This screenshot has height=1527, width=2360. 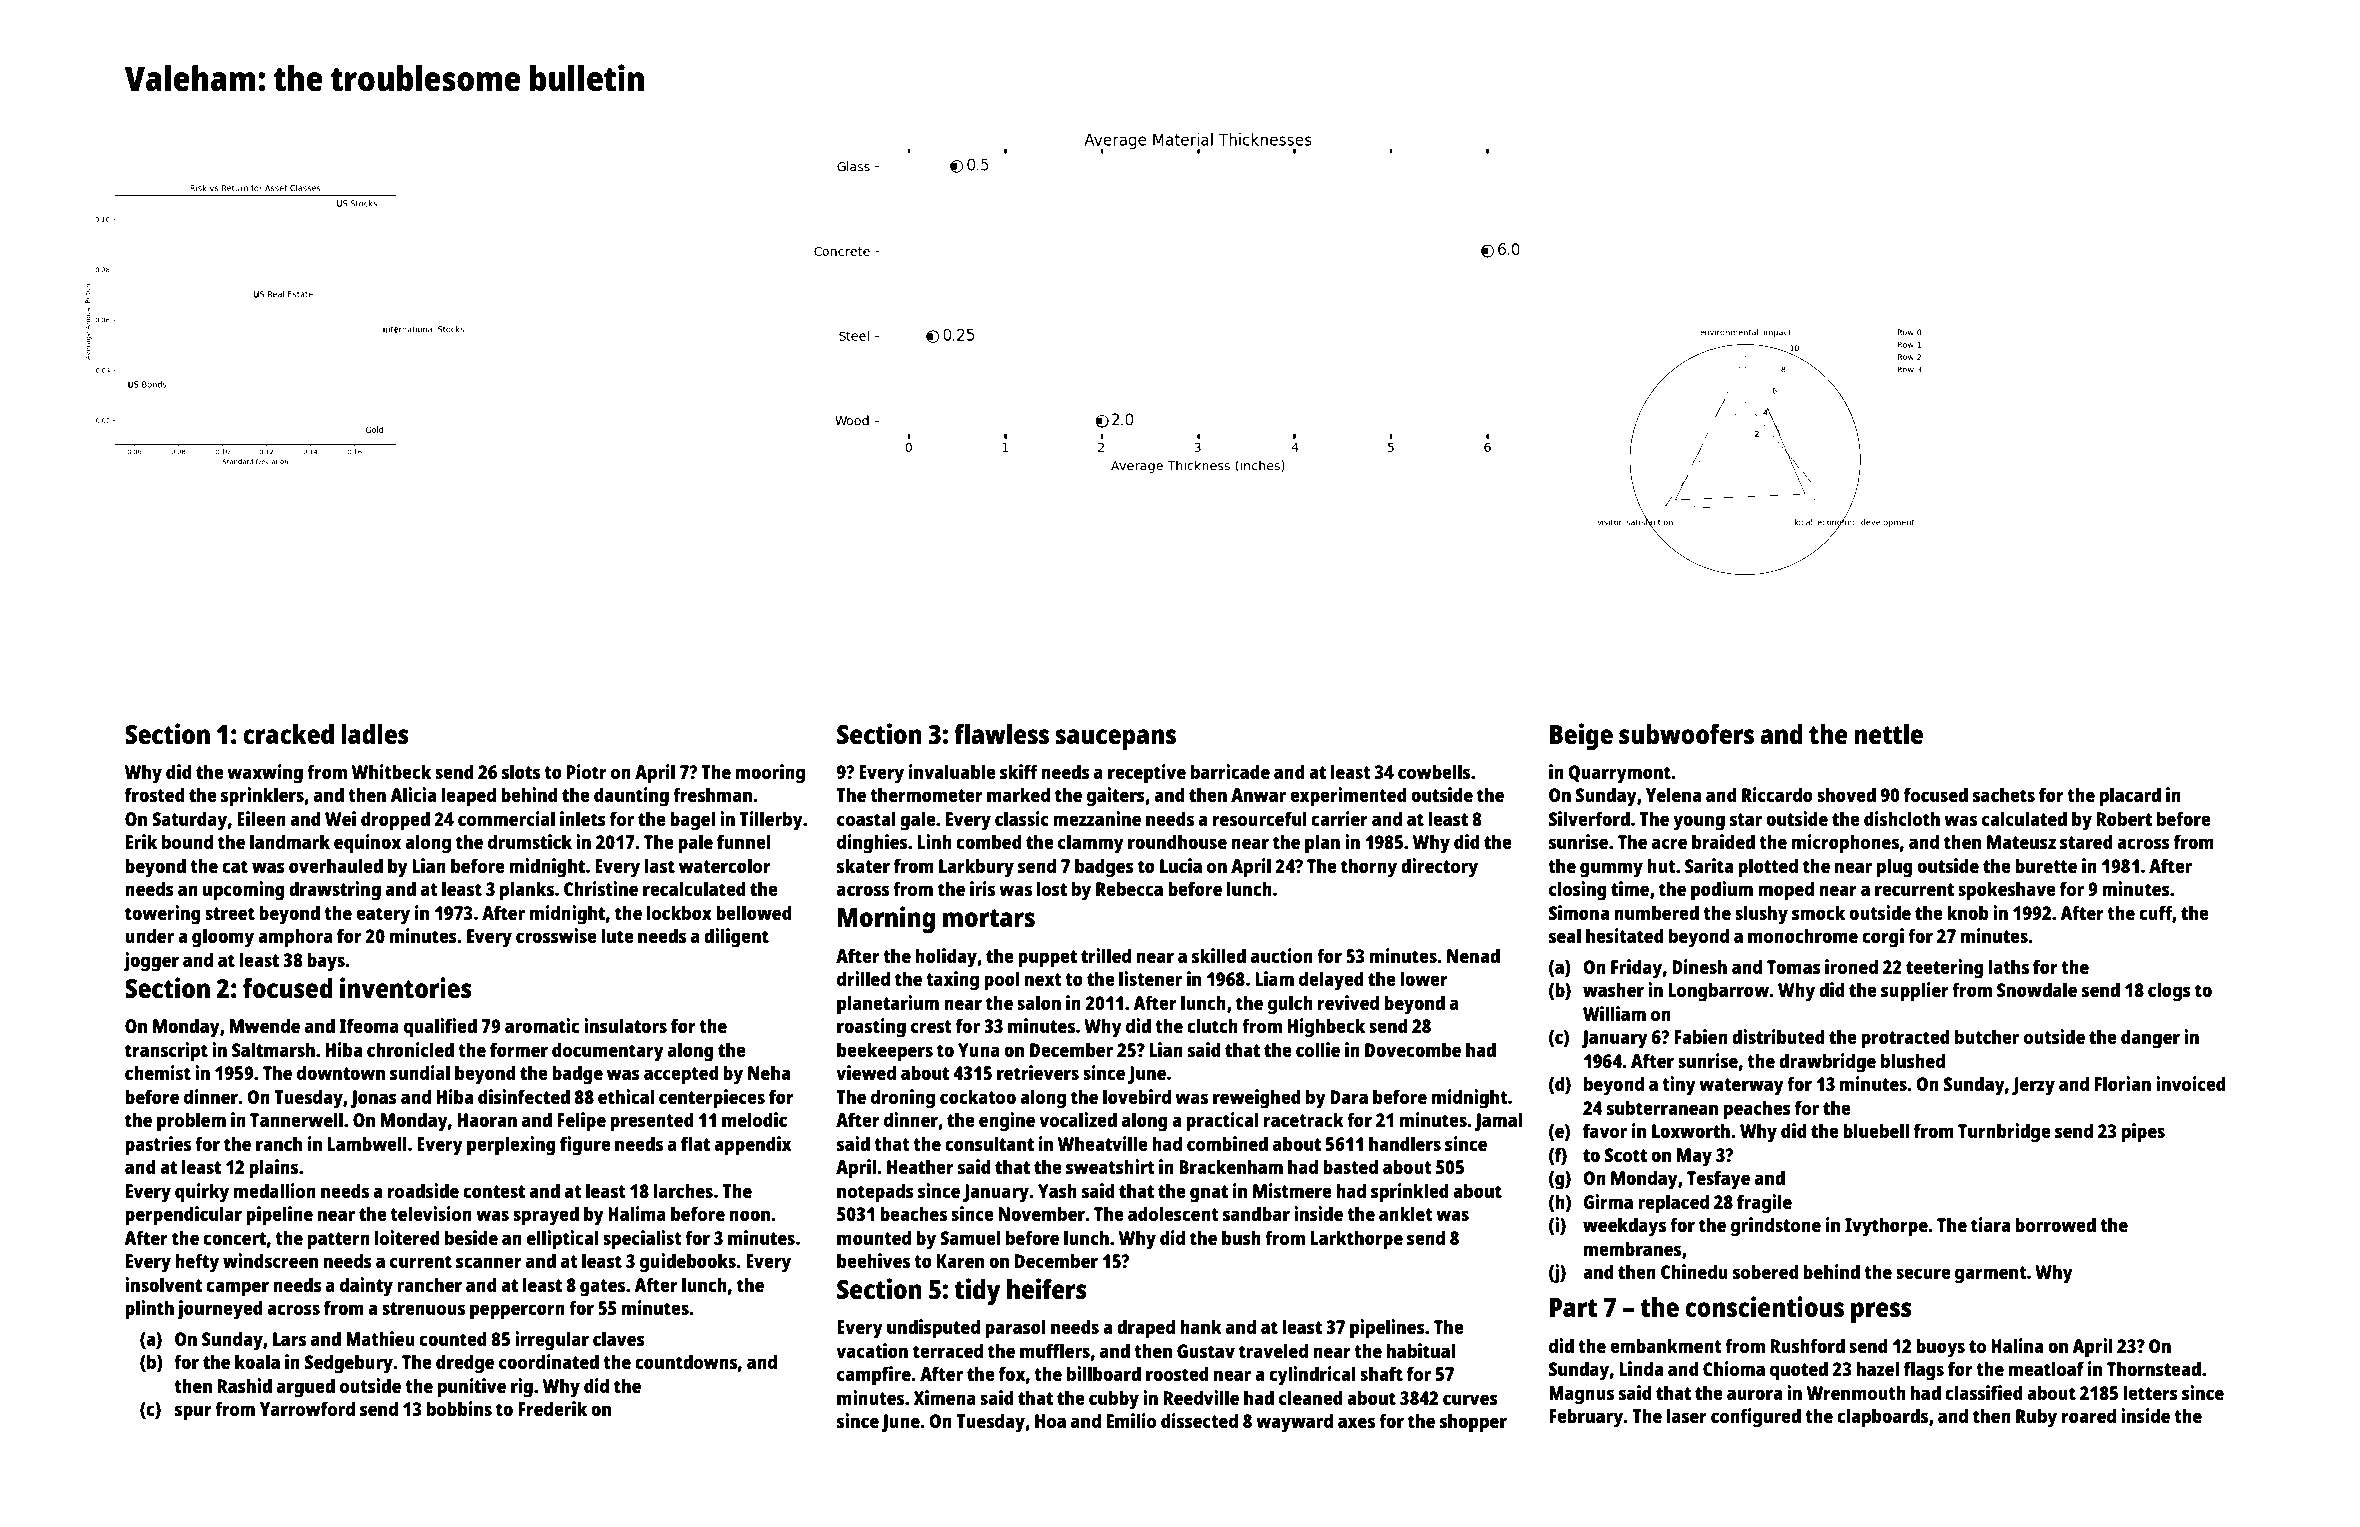 What do you see at coordinates (1778, 1036) in the screenshot?
I see `distributed` at bounding box center [1778, 1036].
